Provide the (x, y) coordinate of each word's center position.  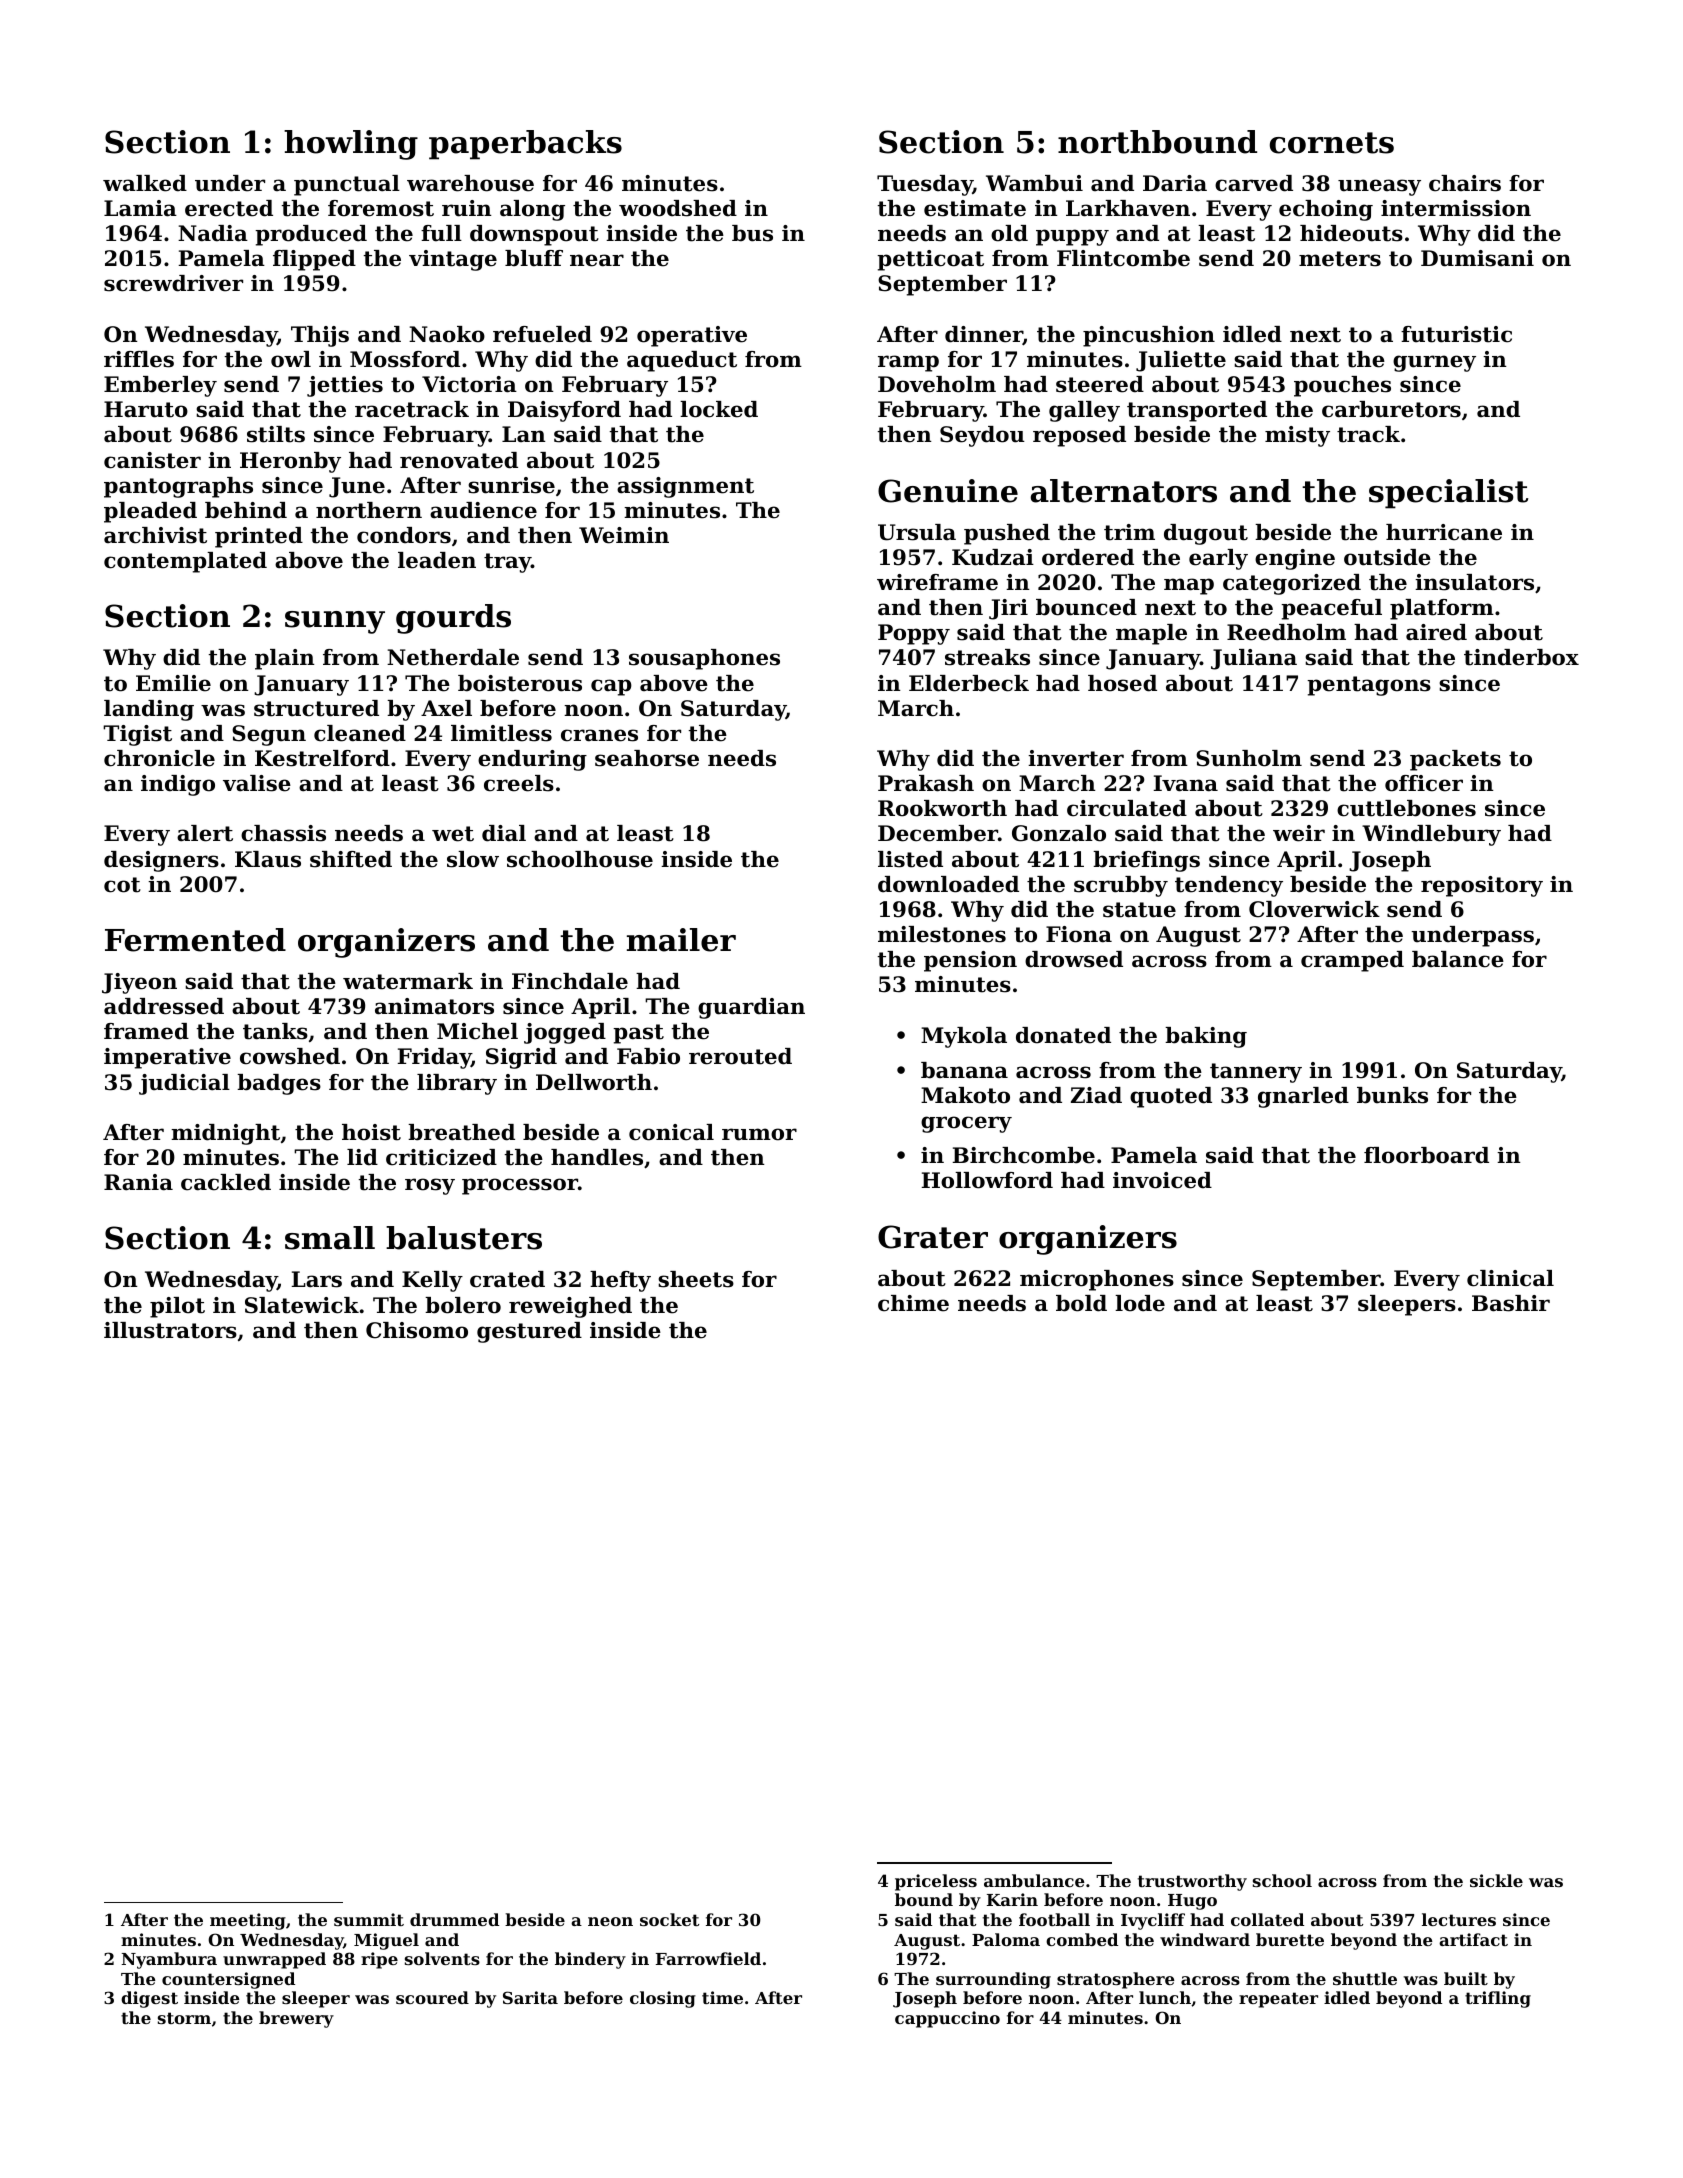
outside (1387, 557)
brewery (296, 2019)
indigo (178, 785)
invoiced (1162, 1180)
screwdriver (173, 283)
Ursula (917, 532)
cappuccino (947, 2019)
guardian (751, 1008)
